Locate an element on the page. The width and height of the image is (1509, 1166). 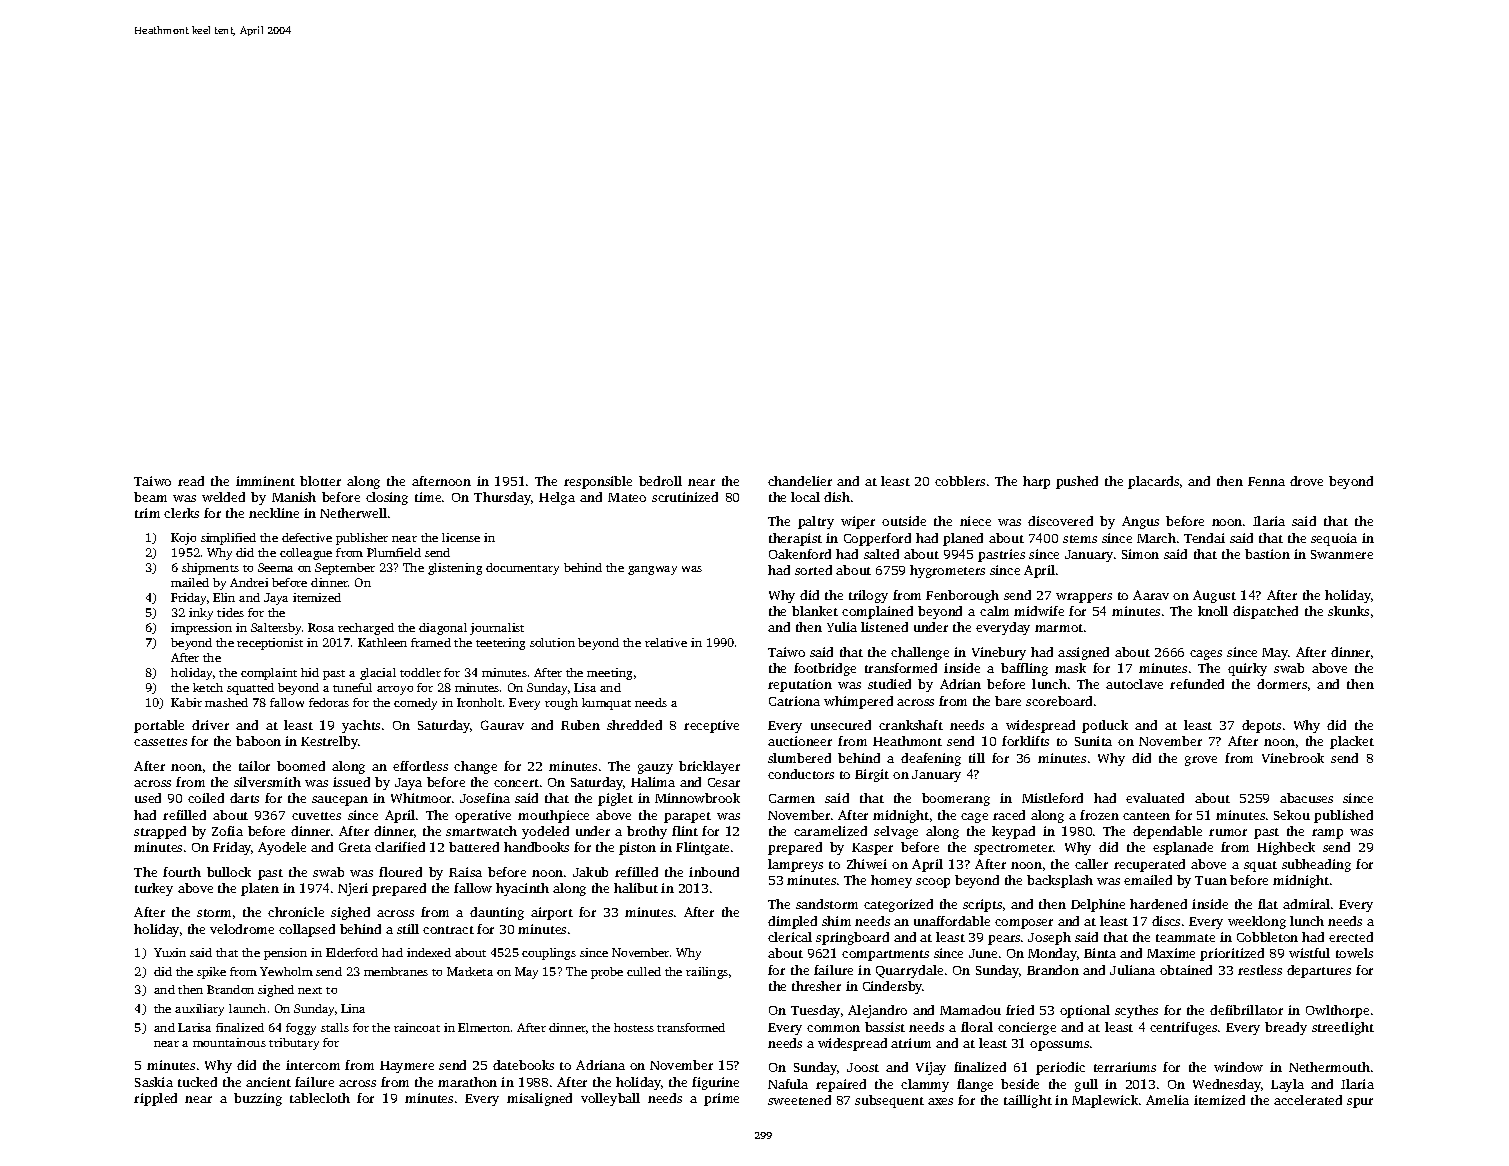
probe is located at coordinates (607, 973).
